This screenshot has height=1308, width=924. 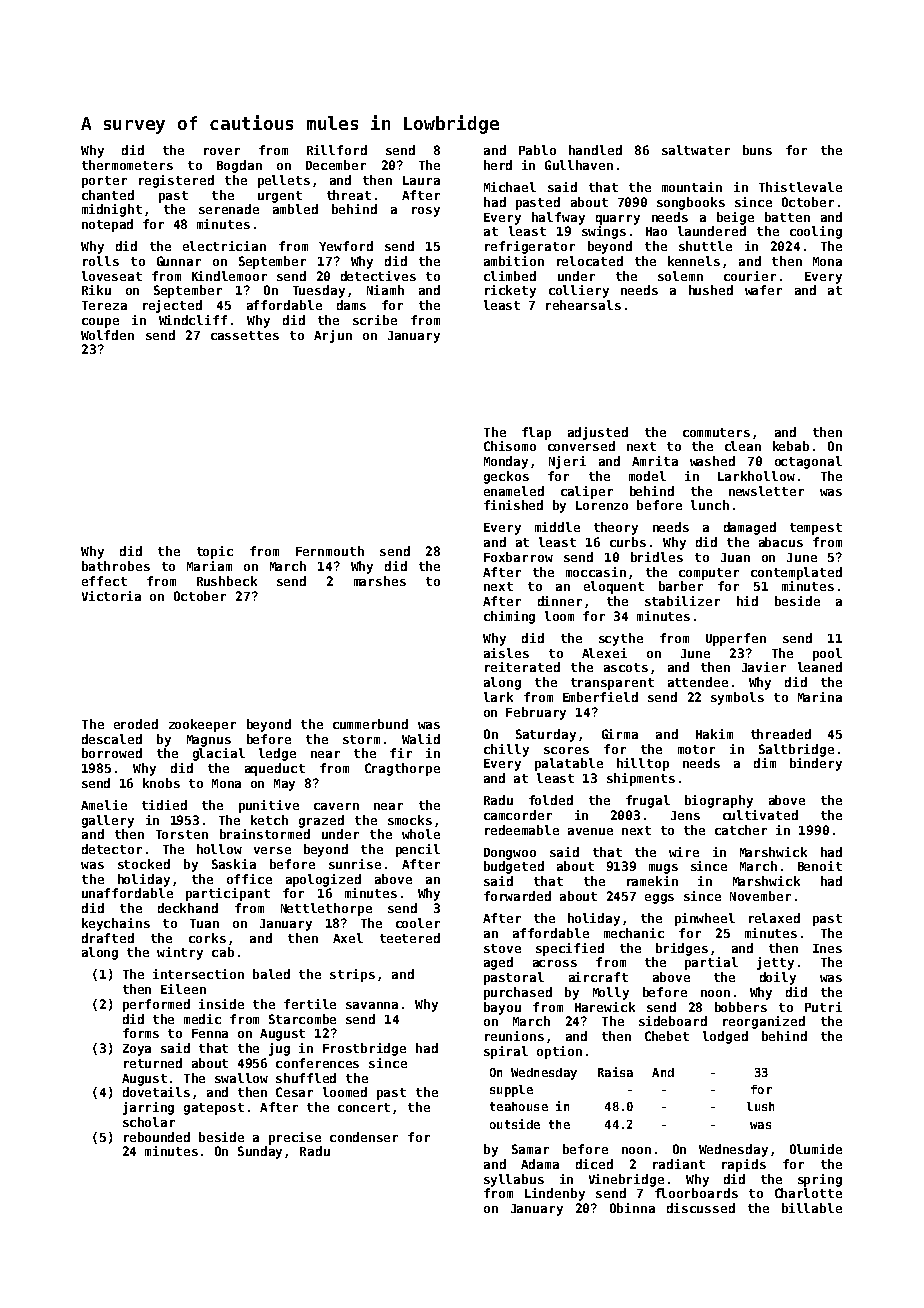 What do you see at coordinates (111, 596) in the screenshot?
I see `Victoria` at bounding box center [111, 596].
